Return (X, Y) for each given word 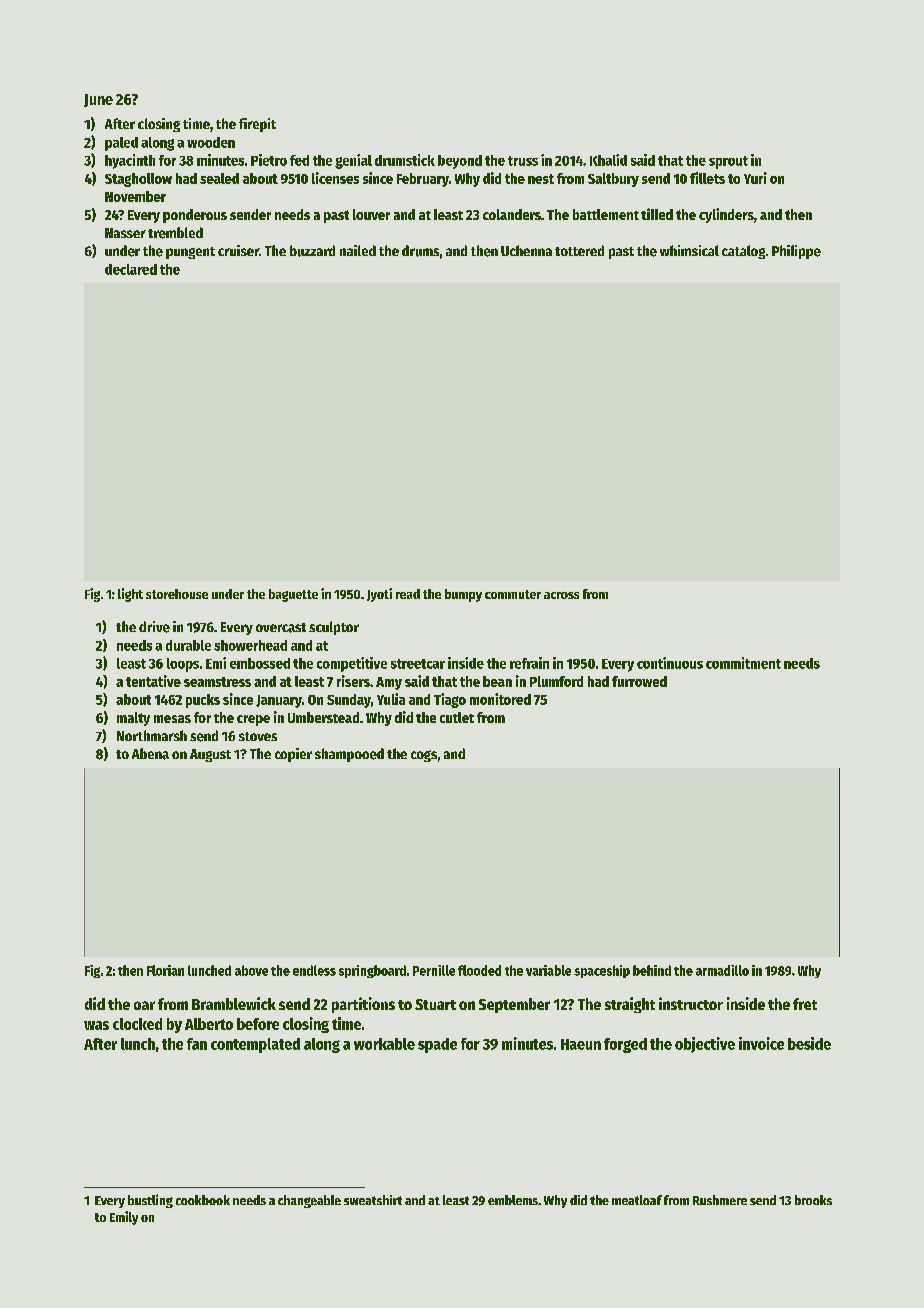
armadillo (722, 970)
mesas (172, 719)
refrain (529, 663)
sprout (728, 162)
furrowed (639, 681)
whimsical (689, 250)
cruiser (238, 250)
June (98, 100)
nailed (358, 250)
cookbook (203, 1200)
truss (523, 161)
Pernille (434, 970)
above (251, 970)
